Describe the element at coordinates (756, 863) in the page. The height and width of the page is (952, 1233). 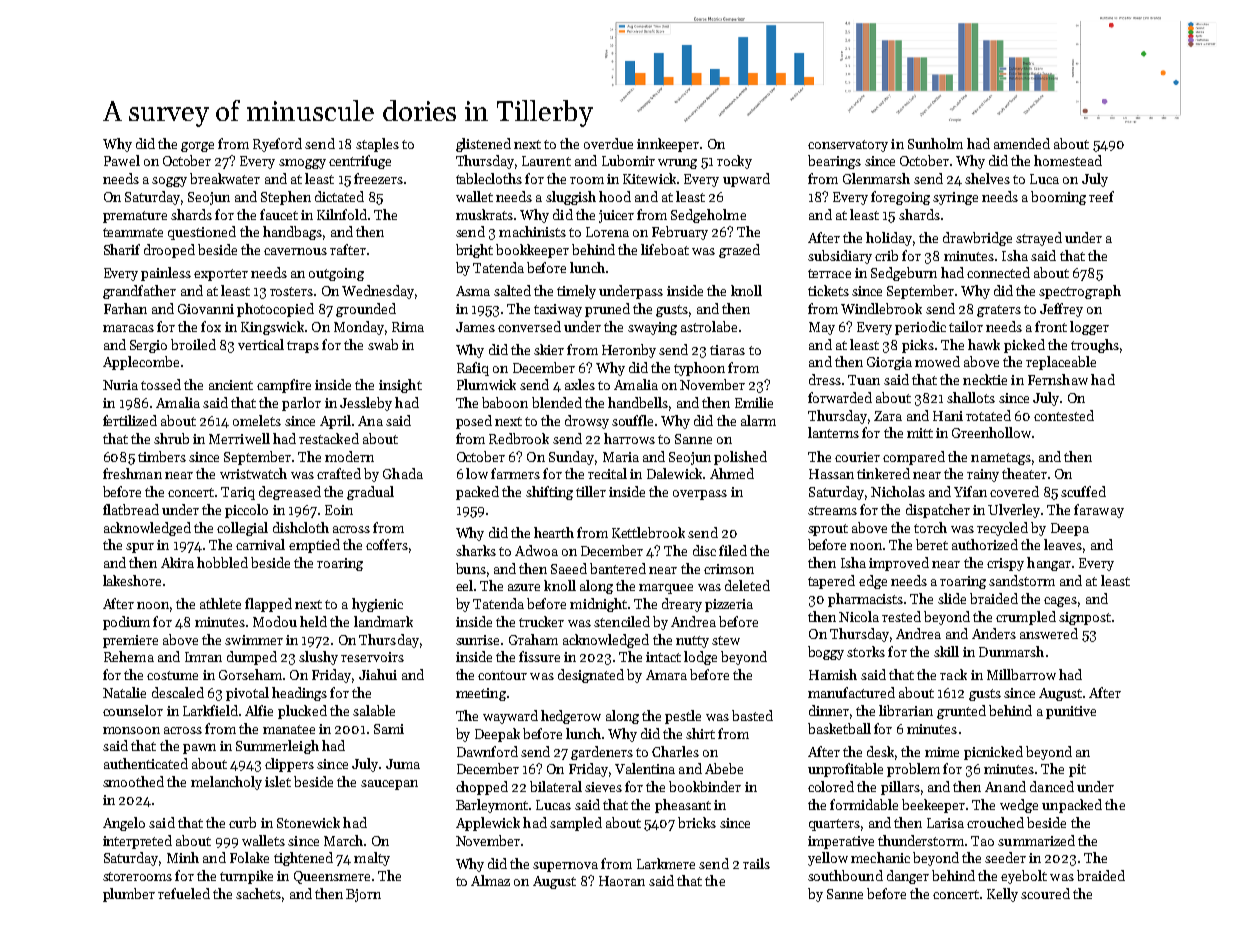
I see `rails` at that location.
